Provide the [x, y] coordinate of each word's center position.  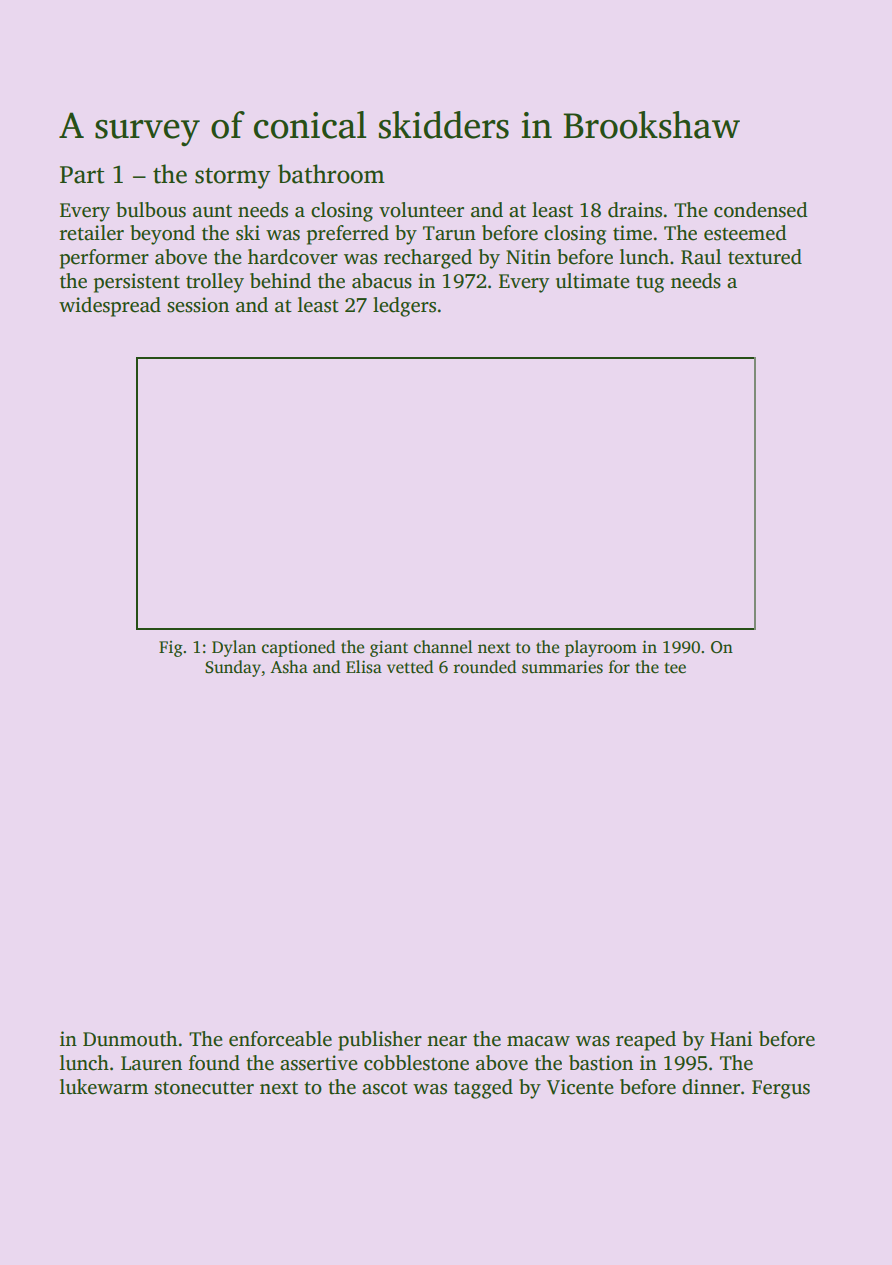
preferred [347, 235]
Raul [701, 257]
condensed [761, 210]
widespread [110, 307]
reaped [646, 1041]
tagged [483, 1089]
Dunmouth [130, 1039]
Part [82, 175]
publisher [380, 1041]
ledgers [404, 307]
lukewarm [104, 1087]
